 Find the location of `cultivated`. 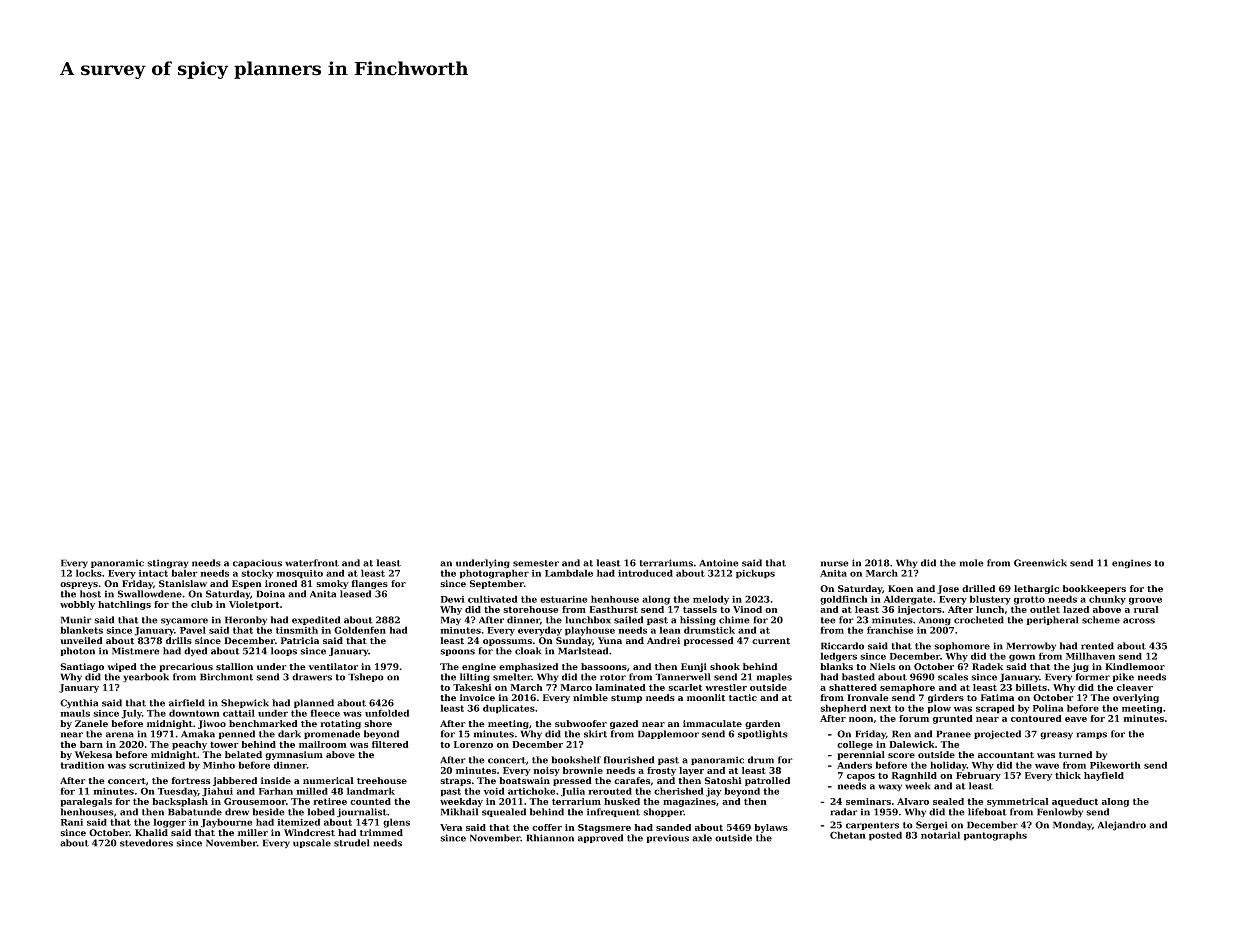

cultivated is located at coordinates (493, 599).
